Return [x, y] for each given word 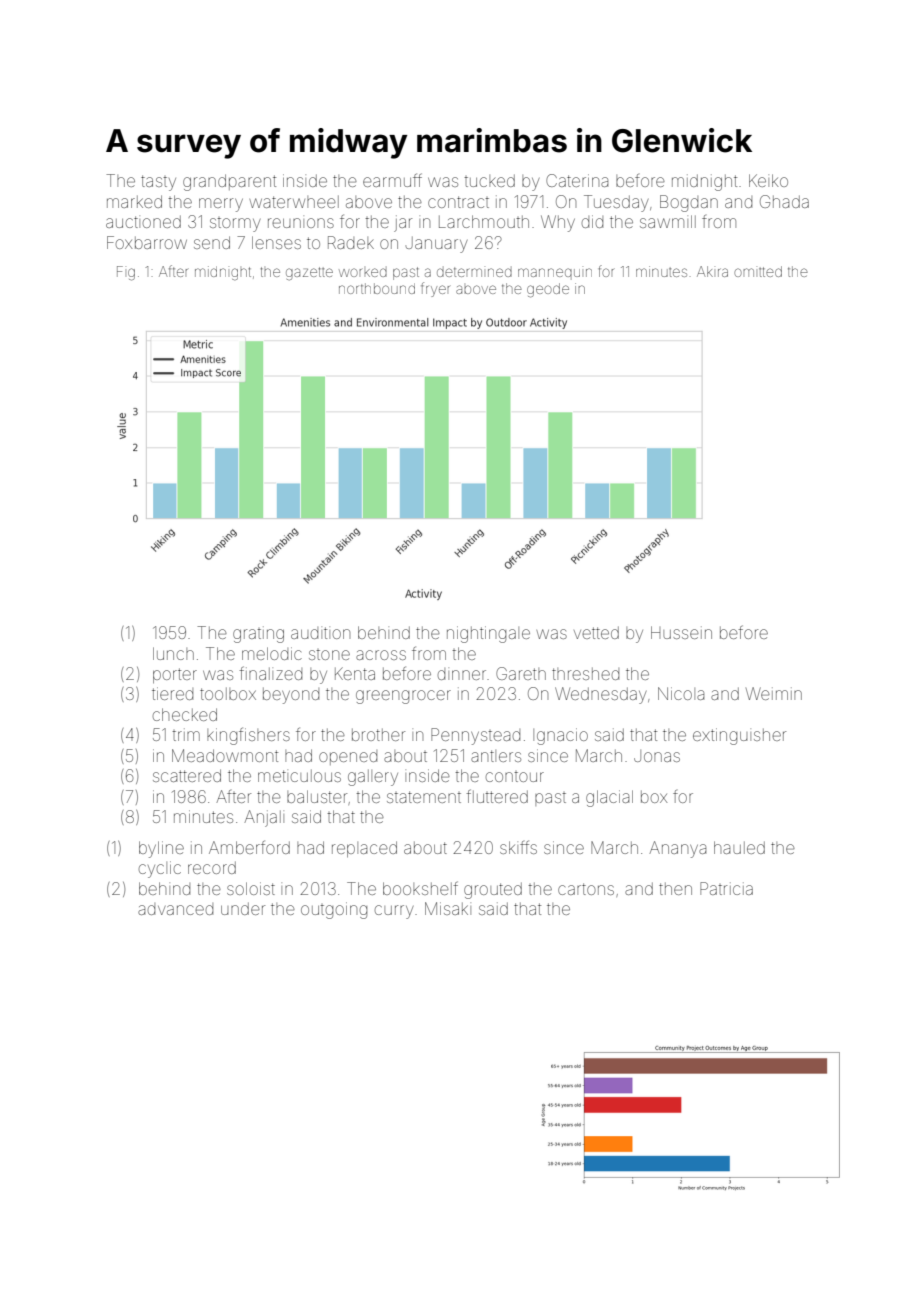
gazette [309, 273]
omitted [758, 271]
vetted [596, 633]
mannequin [555, 272]
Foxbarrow [147, 242]
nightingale [488, 634]
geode [548, 290]
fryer [435, 289]
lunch [173, 653]
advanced [175, 909]
